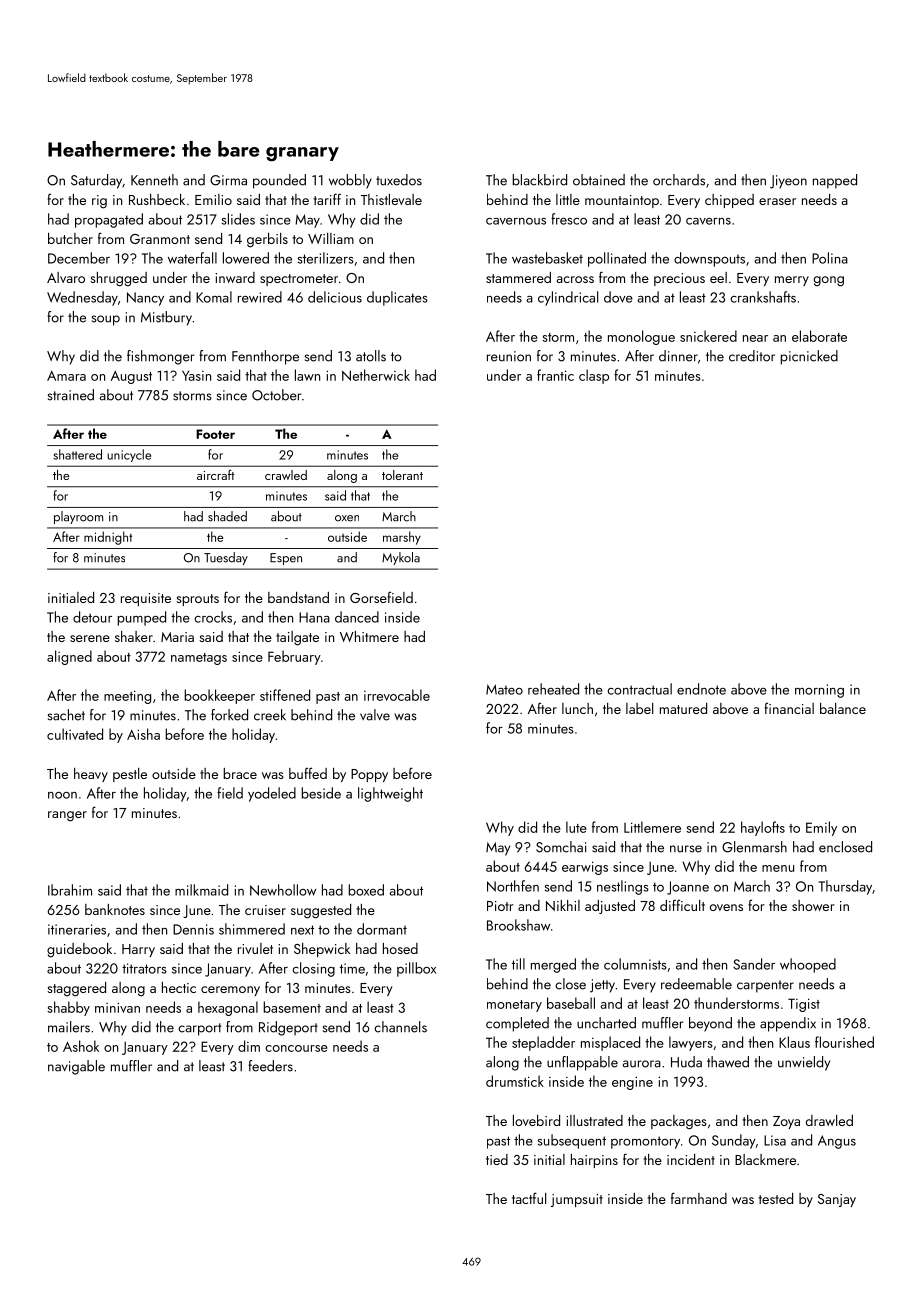  What do you see at coordinates (108, 538) in the screenshot?
I see `midnight` at bounding box center [108, 538].
